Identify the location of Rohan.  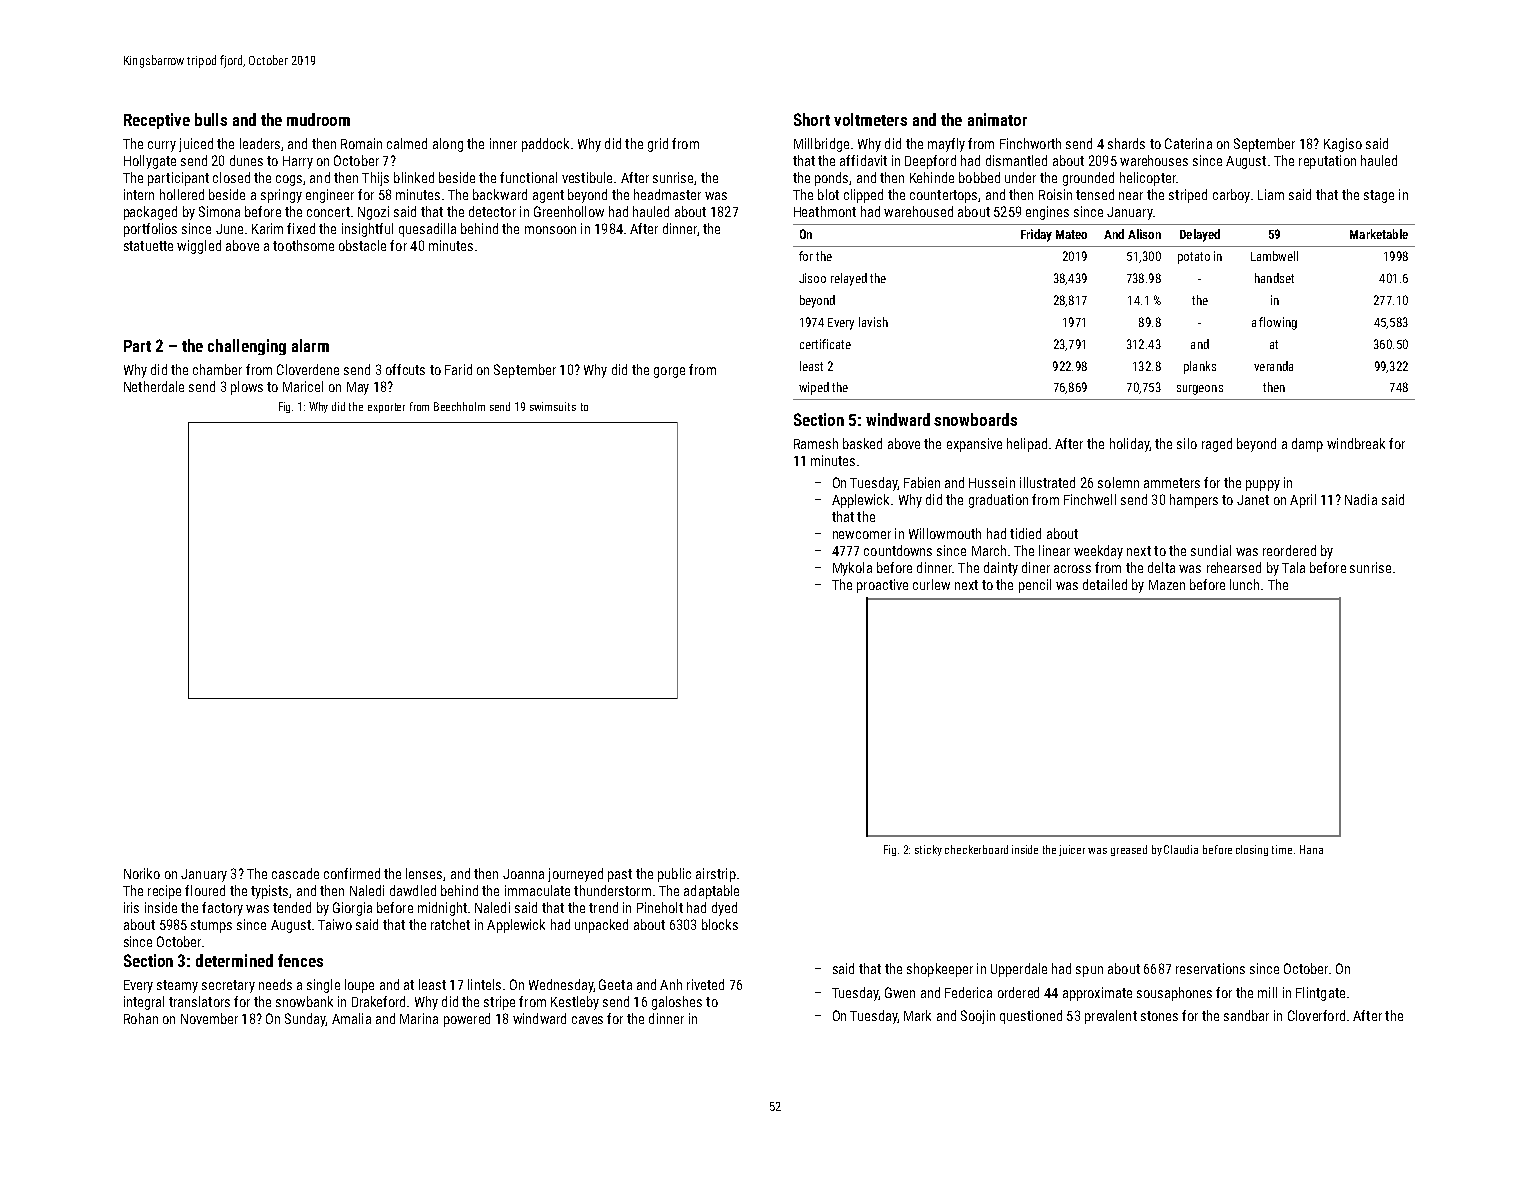
(141, 1018).
